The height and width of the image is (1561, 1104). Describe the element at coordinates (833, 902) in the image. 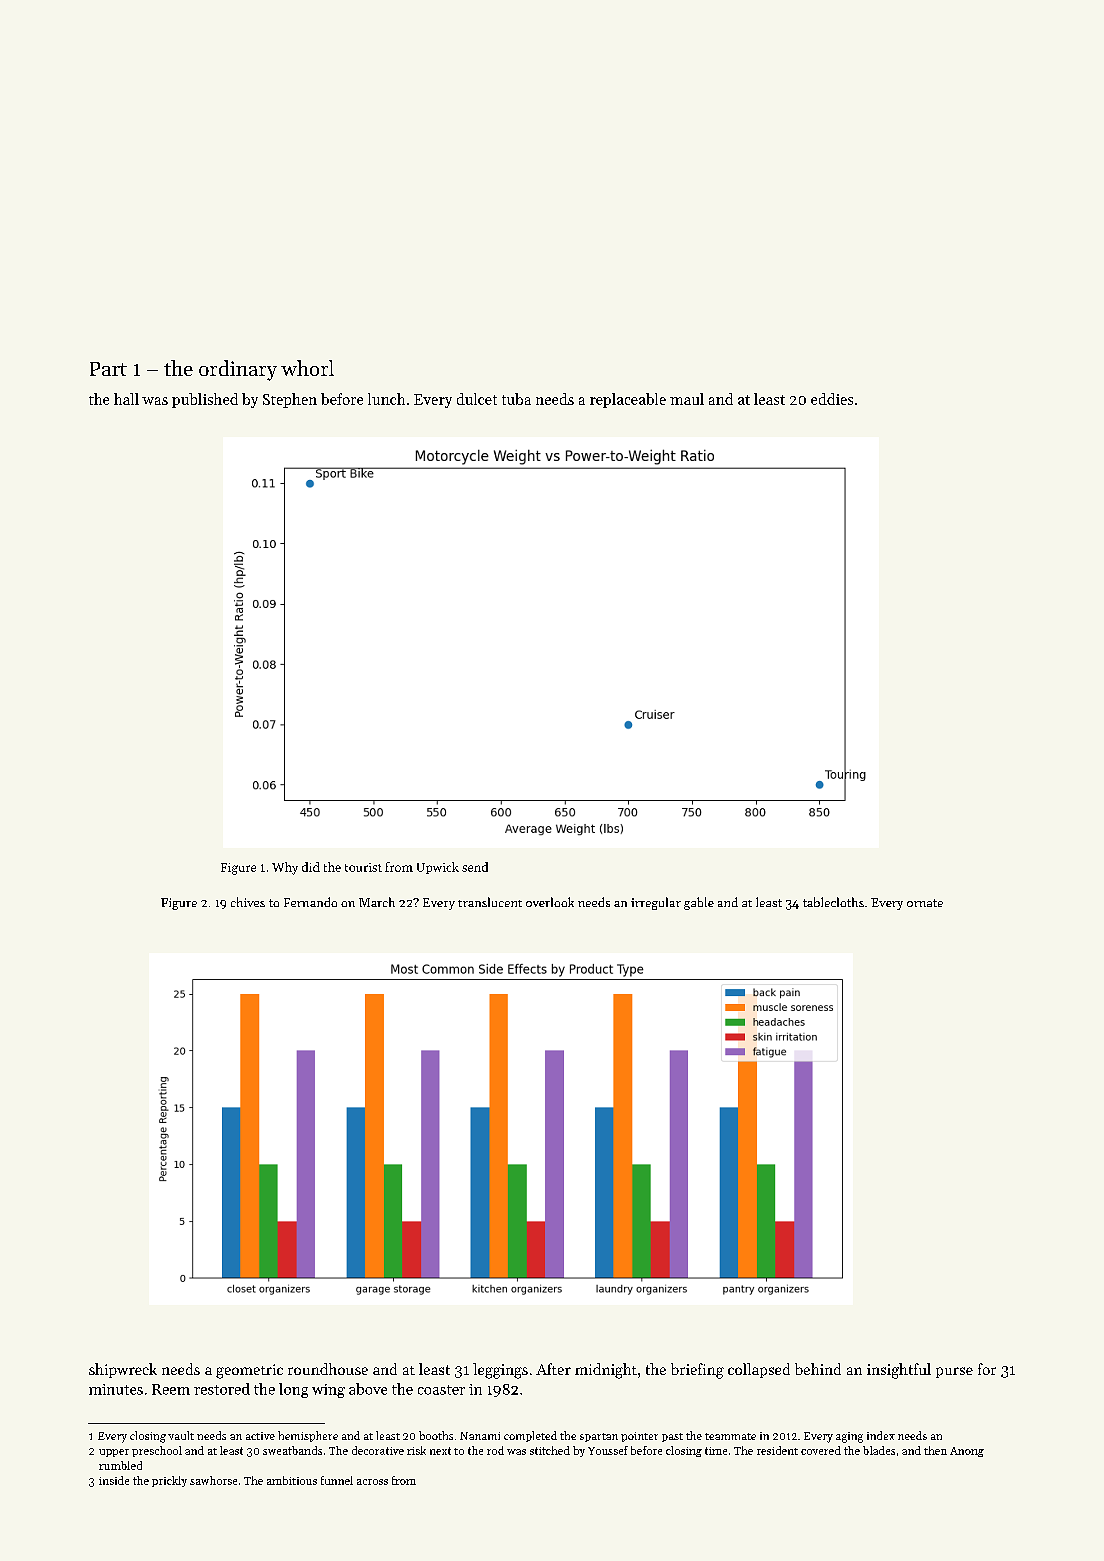

I see `tablecloths` at that location.
